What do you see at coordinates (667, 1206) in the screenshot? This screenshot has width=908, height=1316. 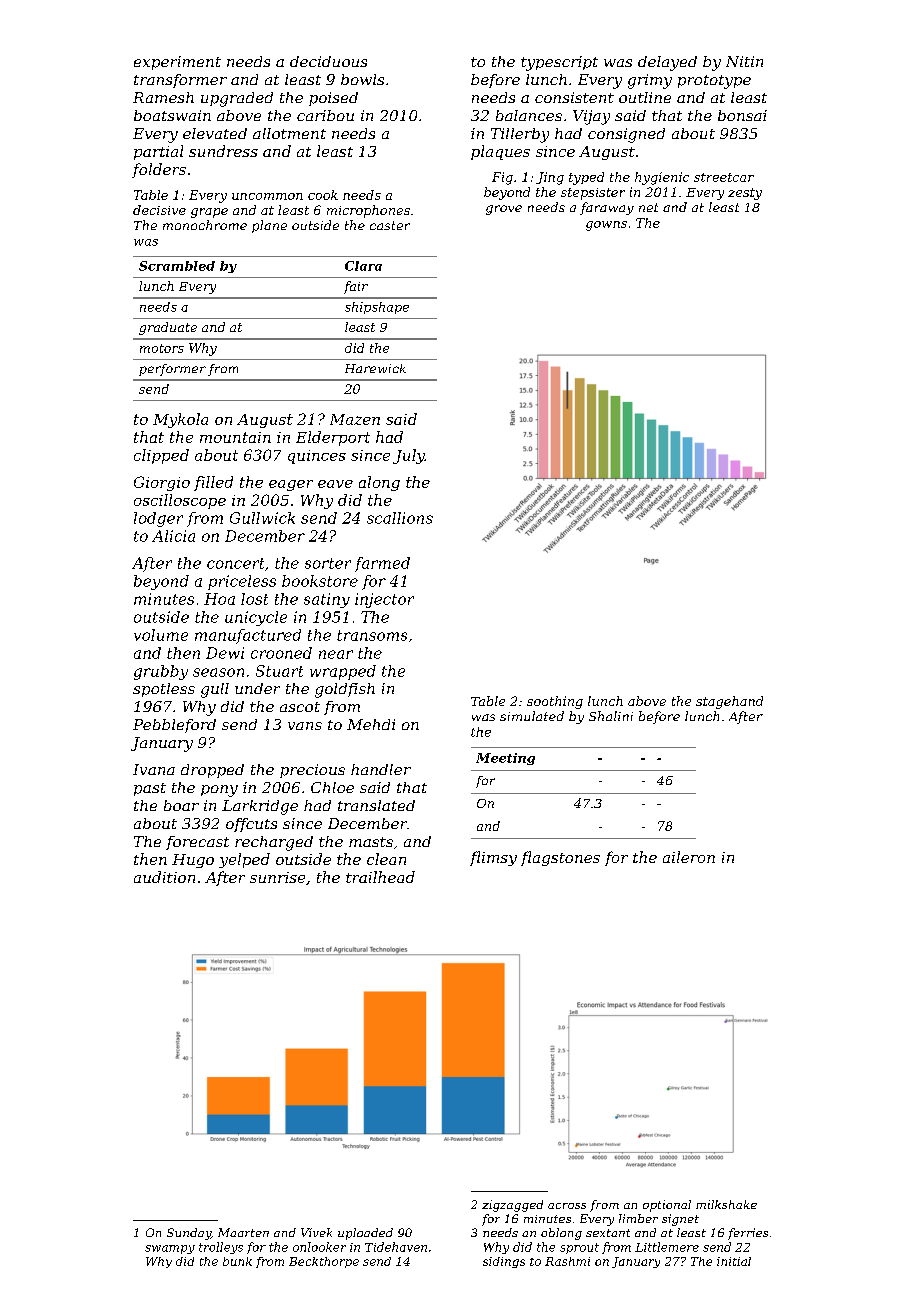 I see `optional` at bounding box center [667, 1206].
